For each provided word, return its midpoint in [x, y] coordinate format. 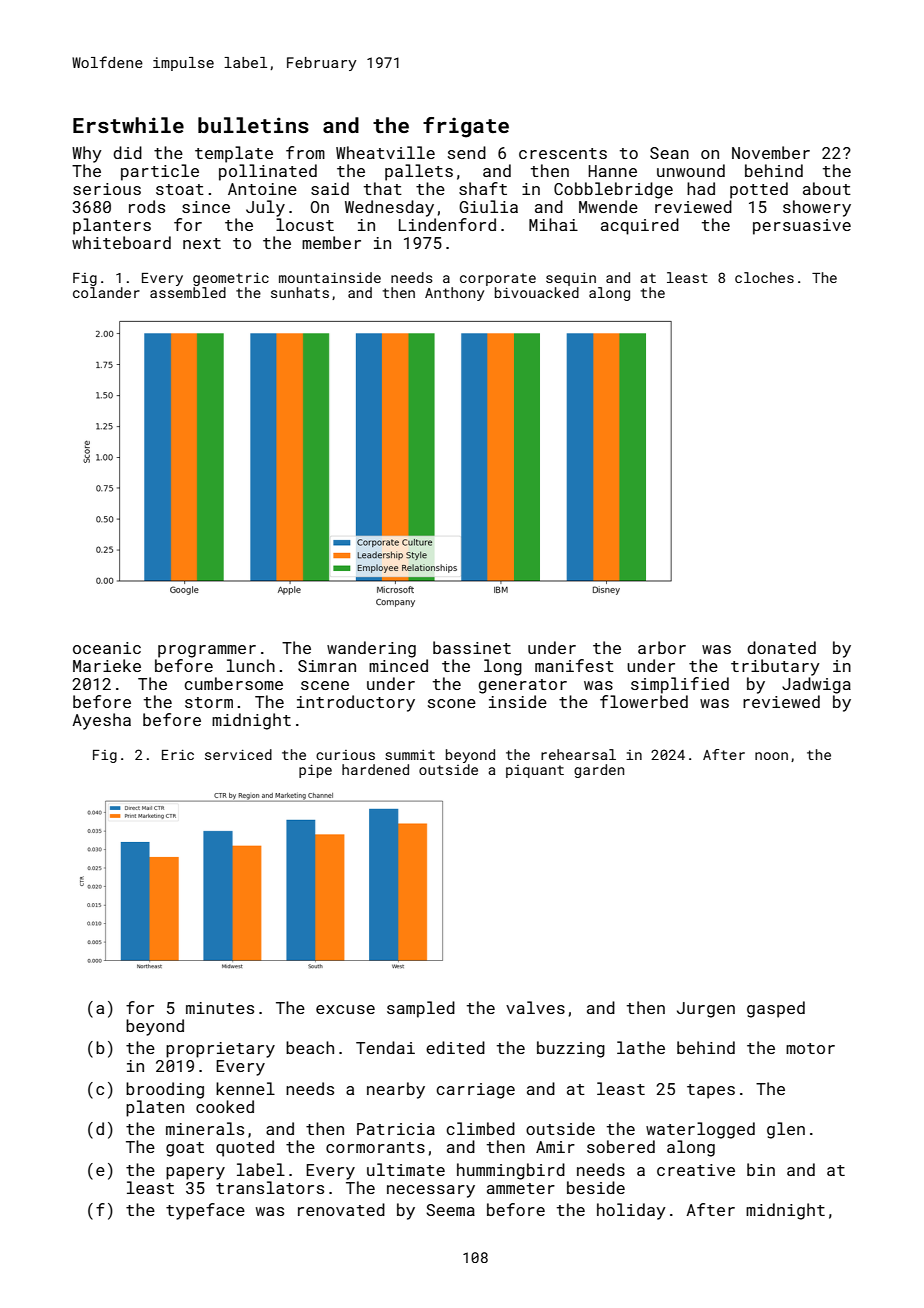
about [827, 188]
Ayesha [101, 721]
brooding [165, 1090]
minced [398, 665]
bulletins [253, 125]
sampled [421, 1009]
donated [781, 647]
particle [160, 172]
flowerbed [644, 701]
